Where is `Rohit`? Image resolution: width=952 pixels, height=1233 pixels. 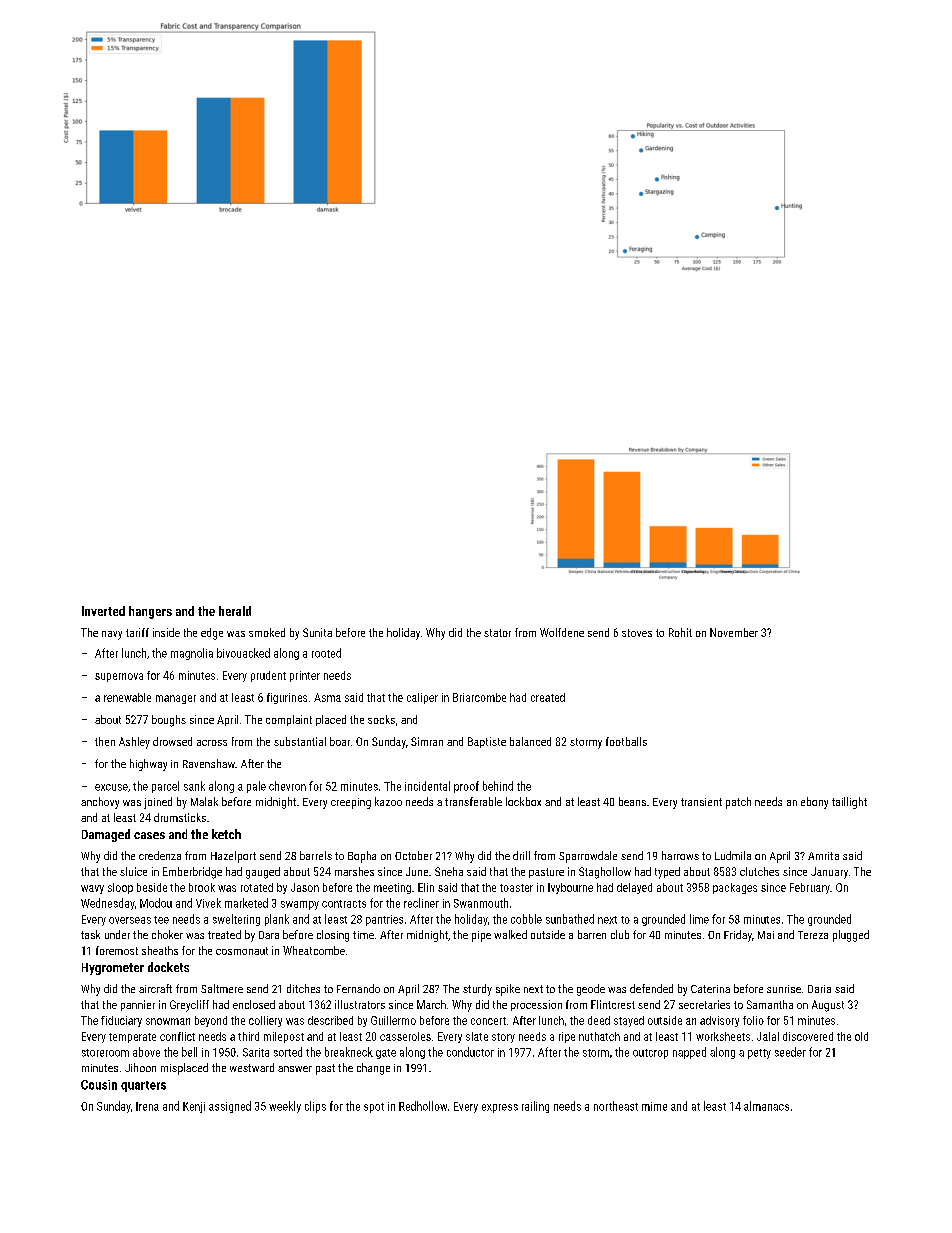
Rohit is located at coordinates (680, 632).
